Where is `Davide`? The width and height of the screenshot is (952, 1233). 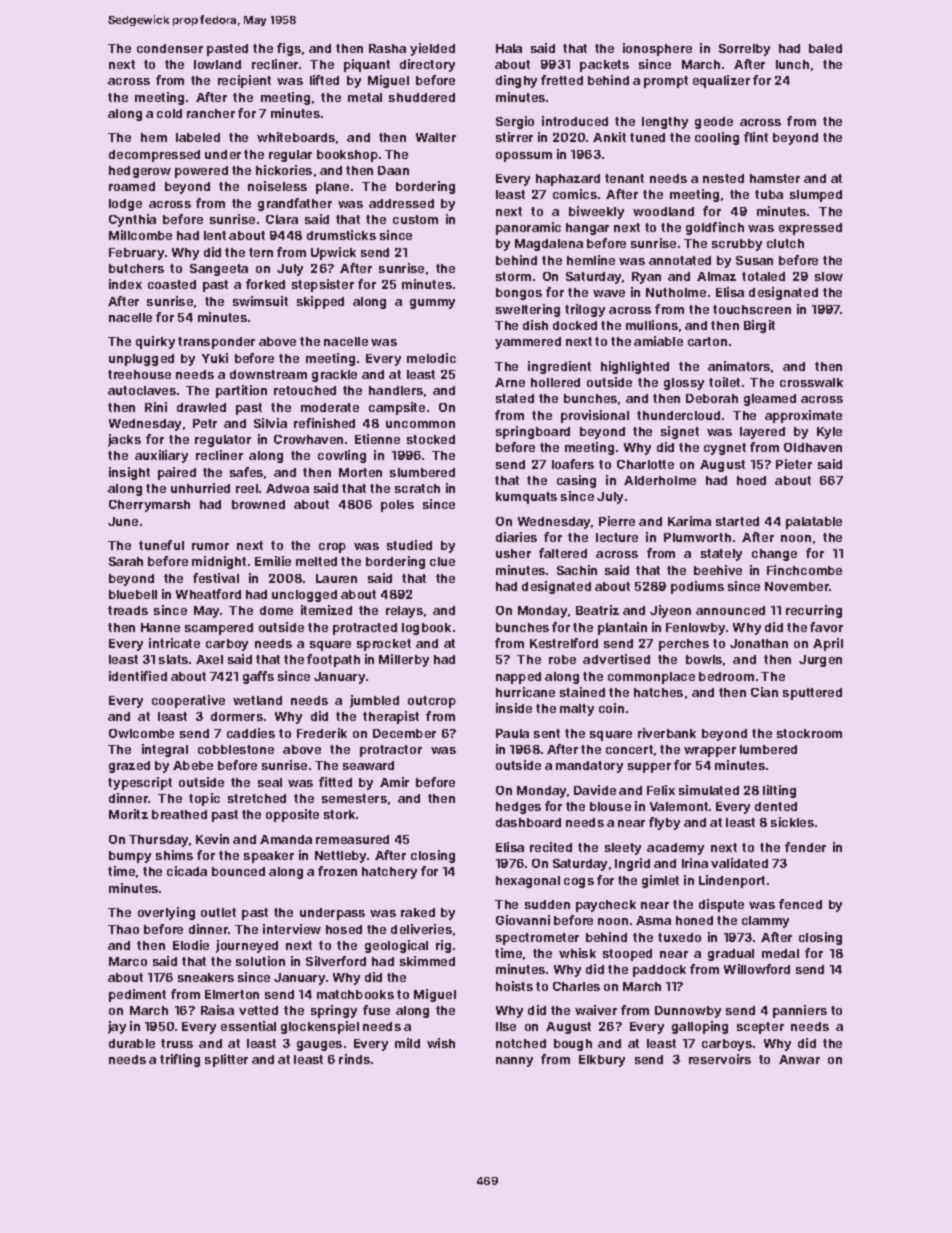
Davide is located at coordinates (595, 790).
